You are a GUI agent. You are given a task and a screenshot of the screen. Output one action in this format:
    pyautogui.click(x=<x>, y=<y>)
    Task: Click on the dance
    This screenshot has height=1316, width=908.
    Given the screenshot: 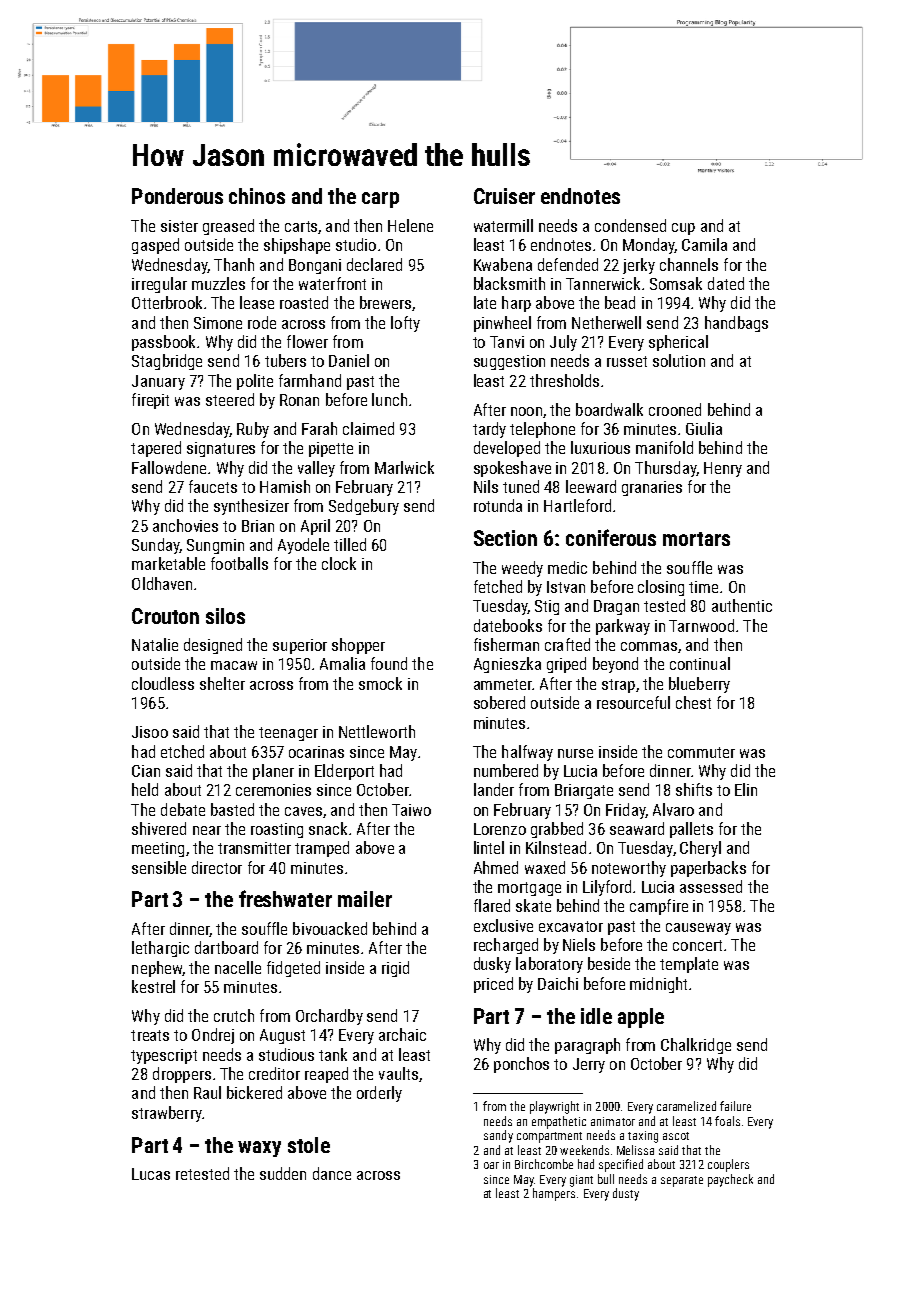 What is the action you would take?
    pyautogui.click(x=332, y=1173)
